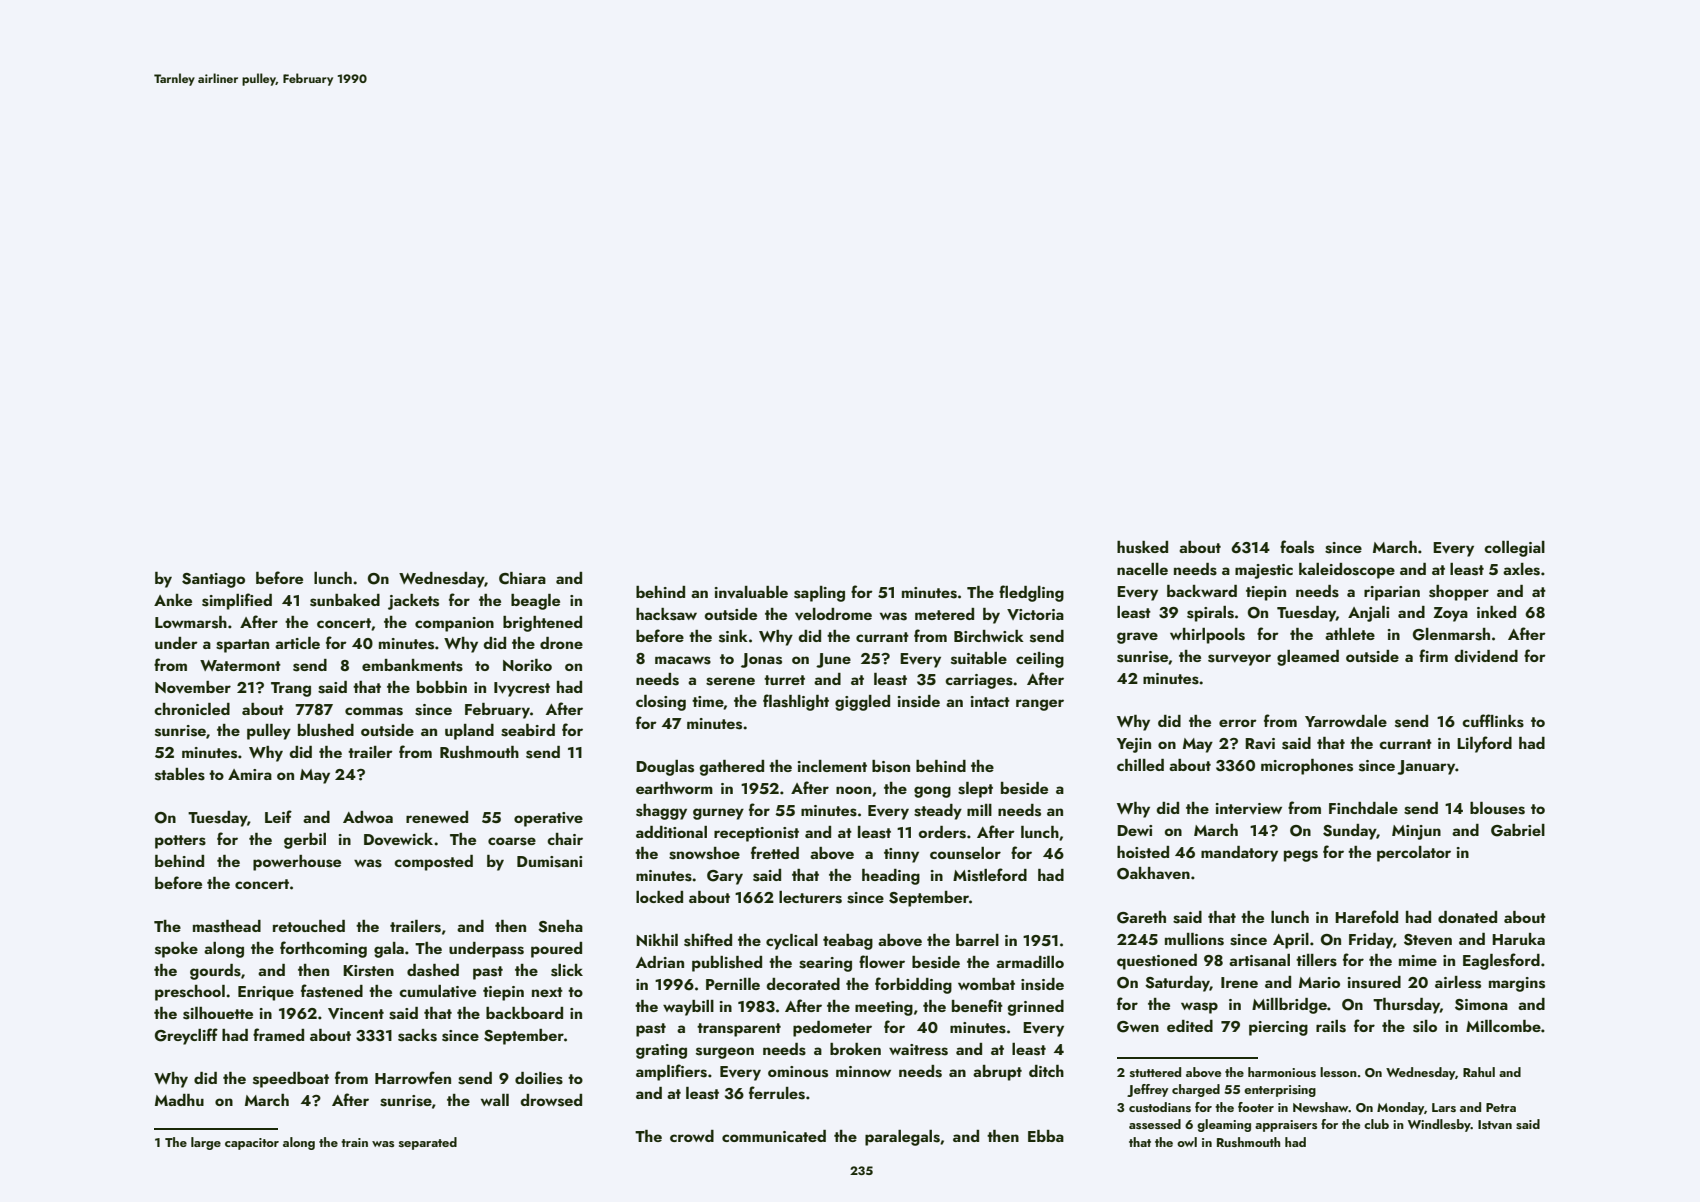 The image size is (1700, 1202). What do you see at coordinates (1518, 830) in the document?
I see `Gabriel` at bounding box center [1518, 830].
